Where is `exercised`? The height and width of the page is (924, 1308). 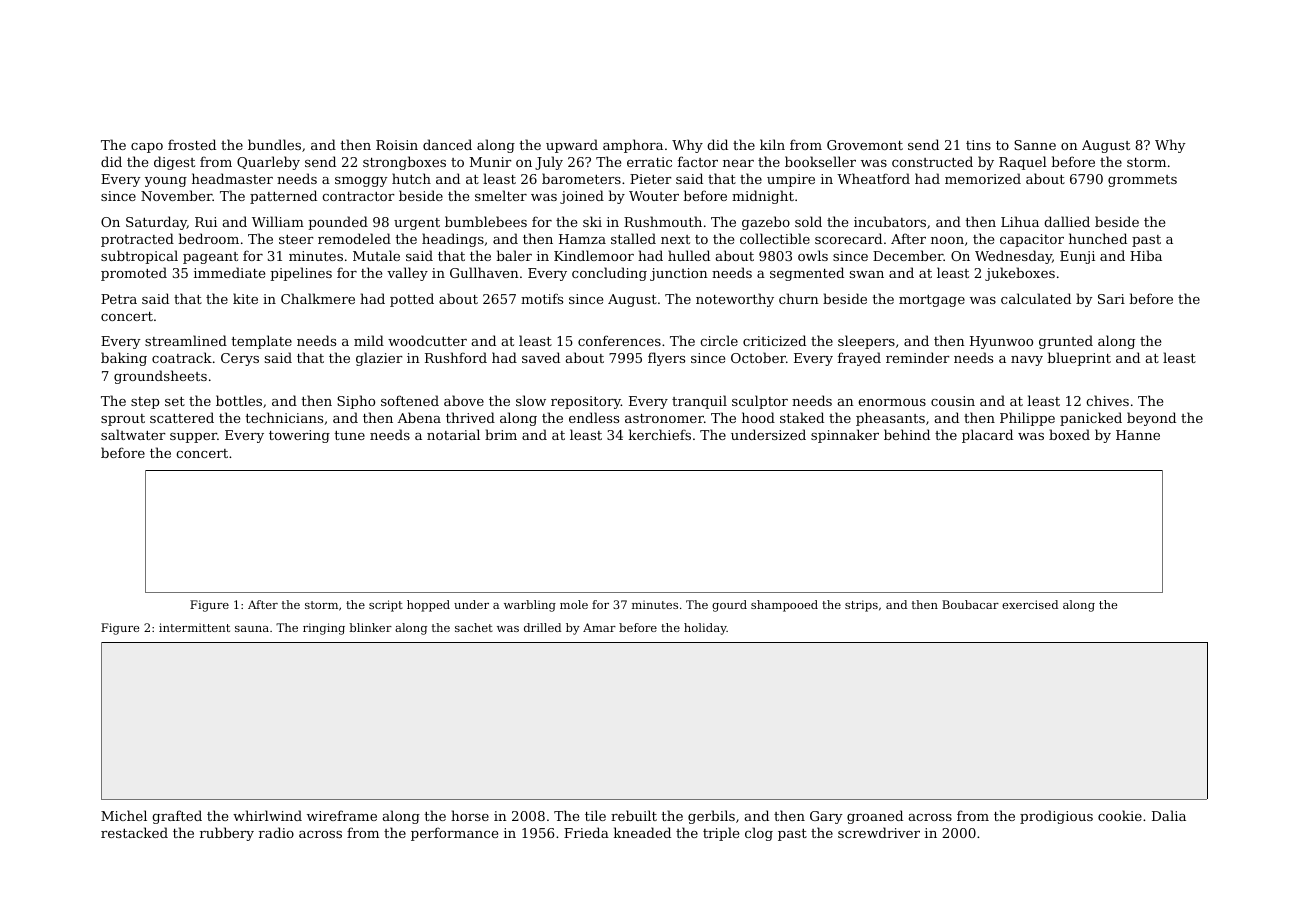 exercised is located at coordinates (1030, 604).
